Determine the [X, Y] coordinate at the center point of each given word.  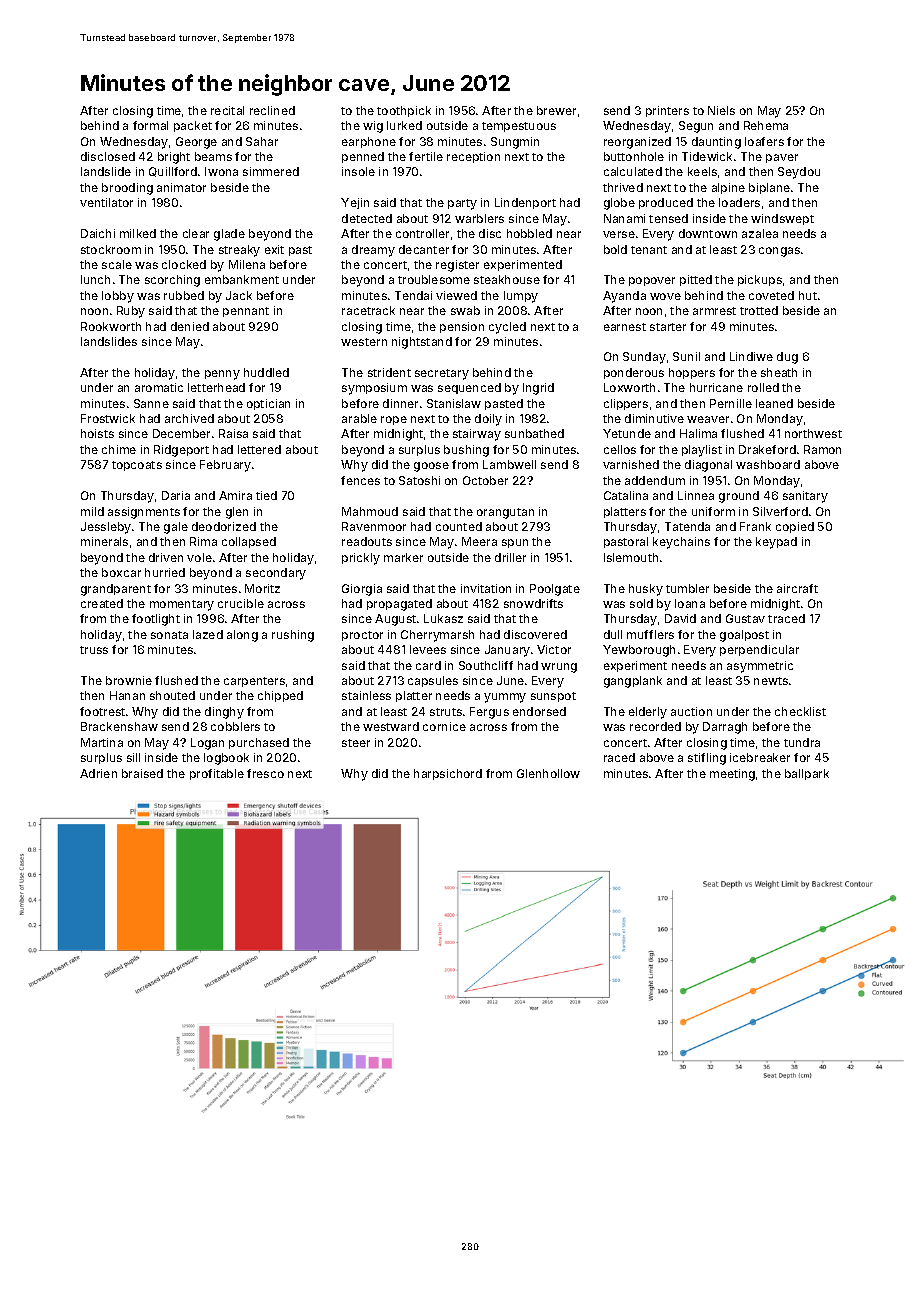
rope [394, 420]
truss [94, 650]
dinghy [224, 713]
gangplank [633, 682]
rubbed [184, 295]
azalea [760, 233]
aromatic [159, 387]
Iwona [221, 171]
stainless [366, 695]
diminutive [654, 418]
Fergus [489, 713]
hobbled [529, 233]
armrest [714, 311]
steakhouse [507, 279]
